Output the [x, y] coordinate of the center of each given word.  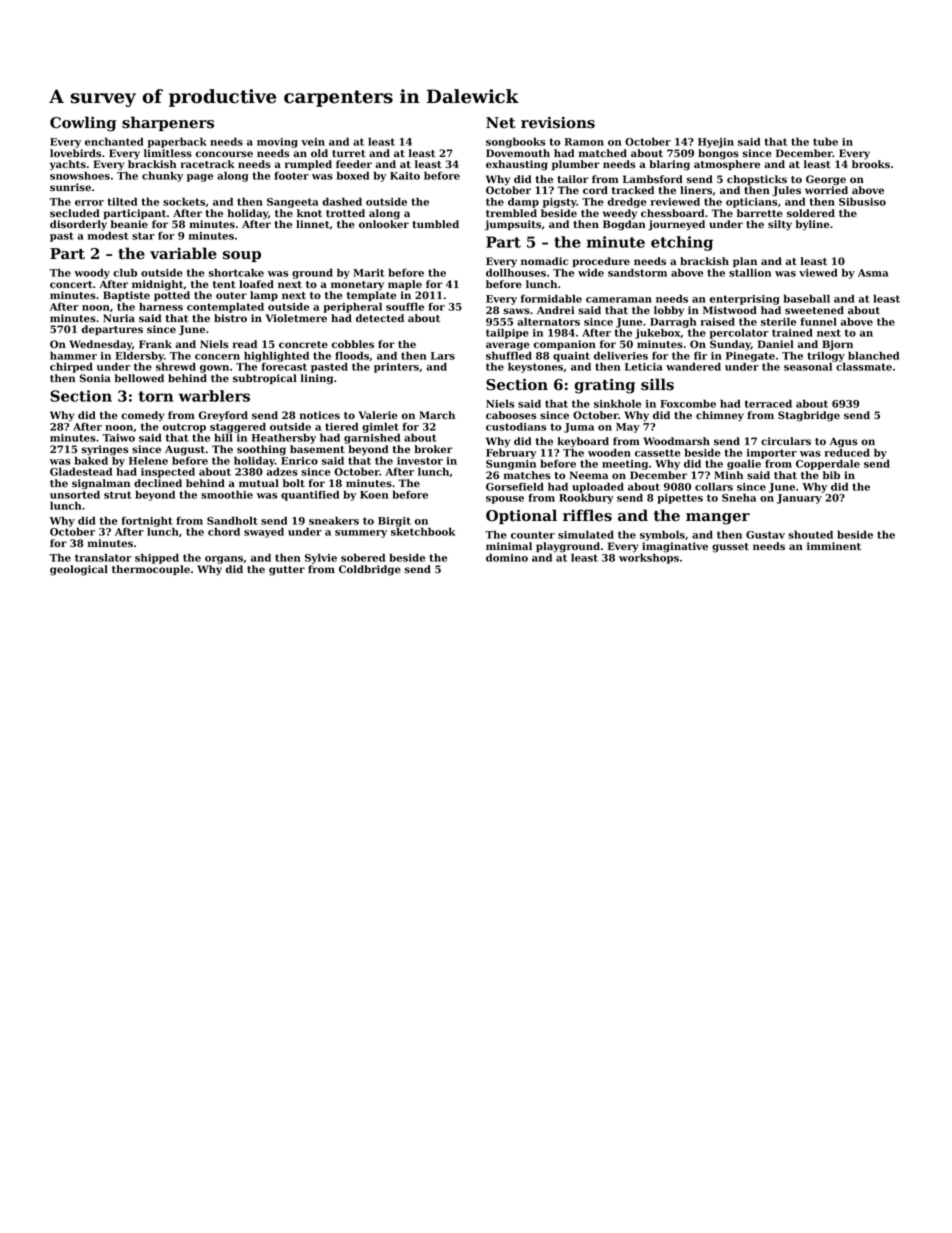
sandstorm [637, 272]
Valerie [378, 415]
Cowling [83, 124]
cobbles [353, 344]
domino [507, 558]
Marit [369, 273]
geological [79, 570]
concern [217, 357]
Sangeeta [292, 203]
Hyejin [716, 143]
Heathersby [284, 438]
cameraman [619, 300]
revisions [558, 122]
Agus [844, 442]
